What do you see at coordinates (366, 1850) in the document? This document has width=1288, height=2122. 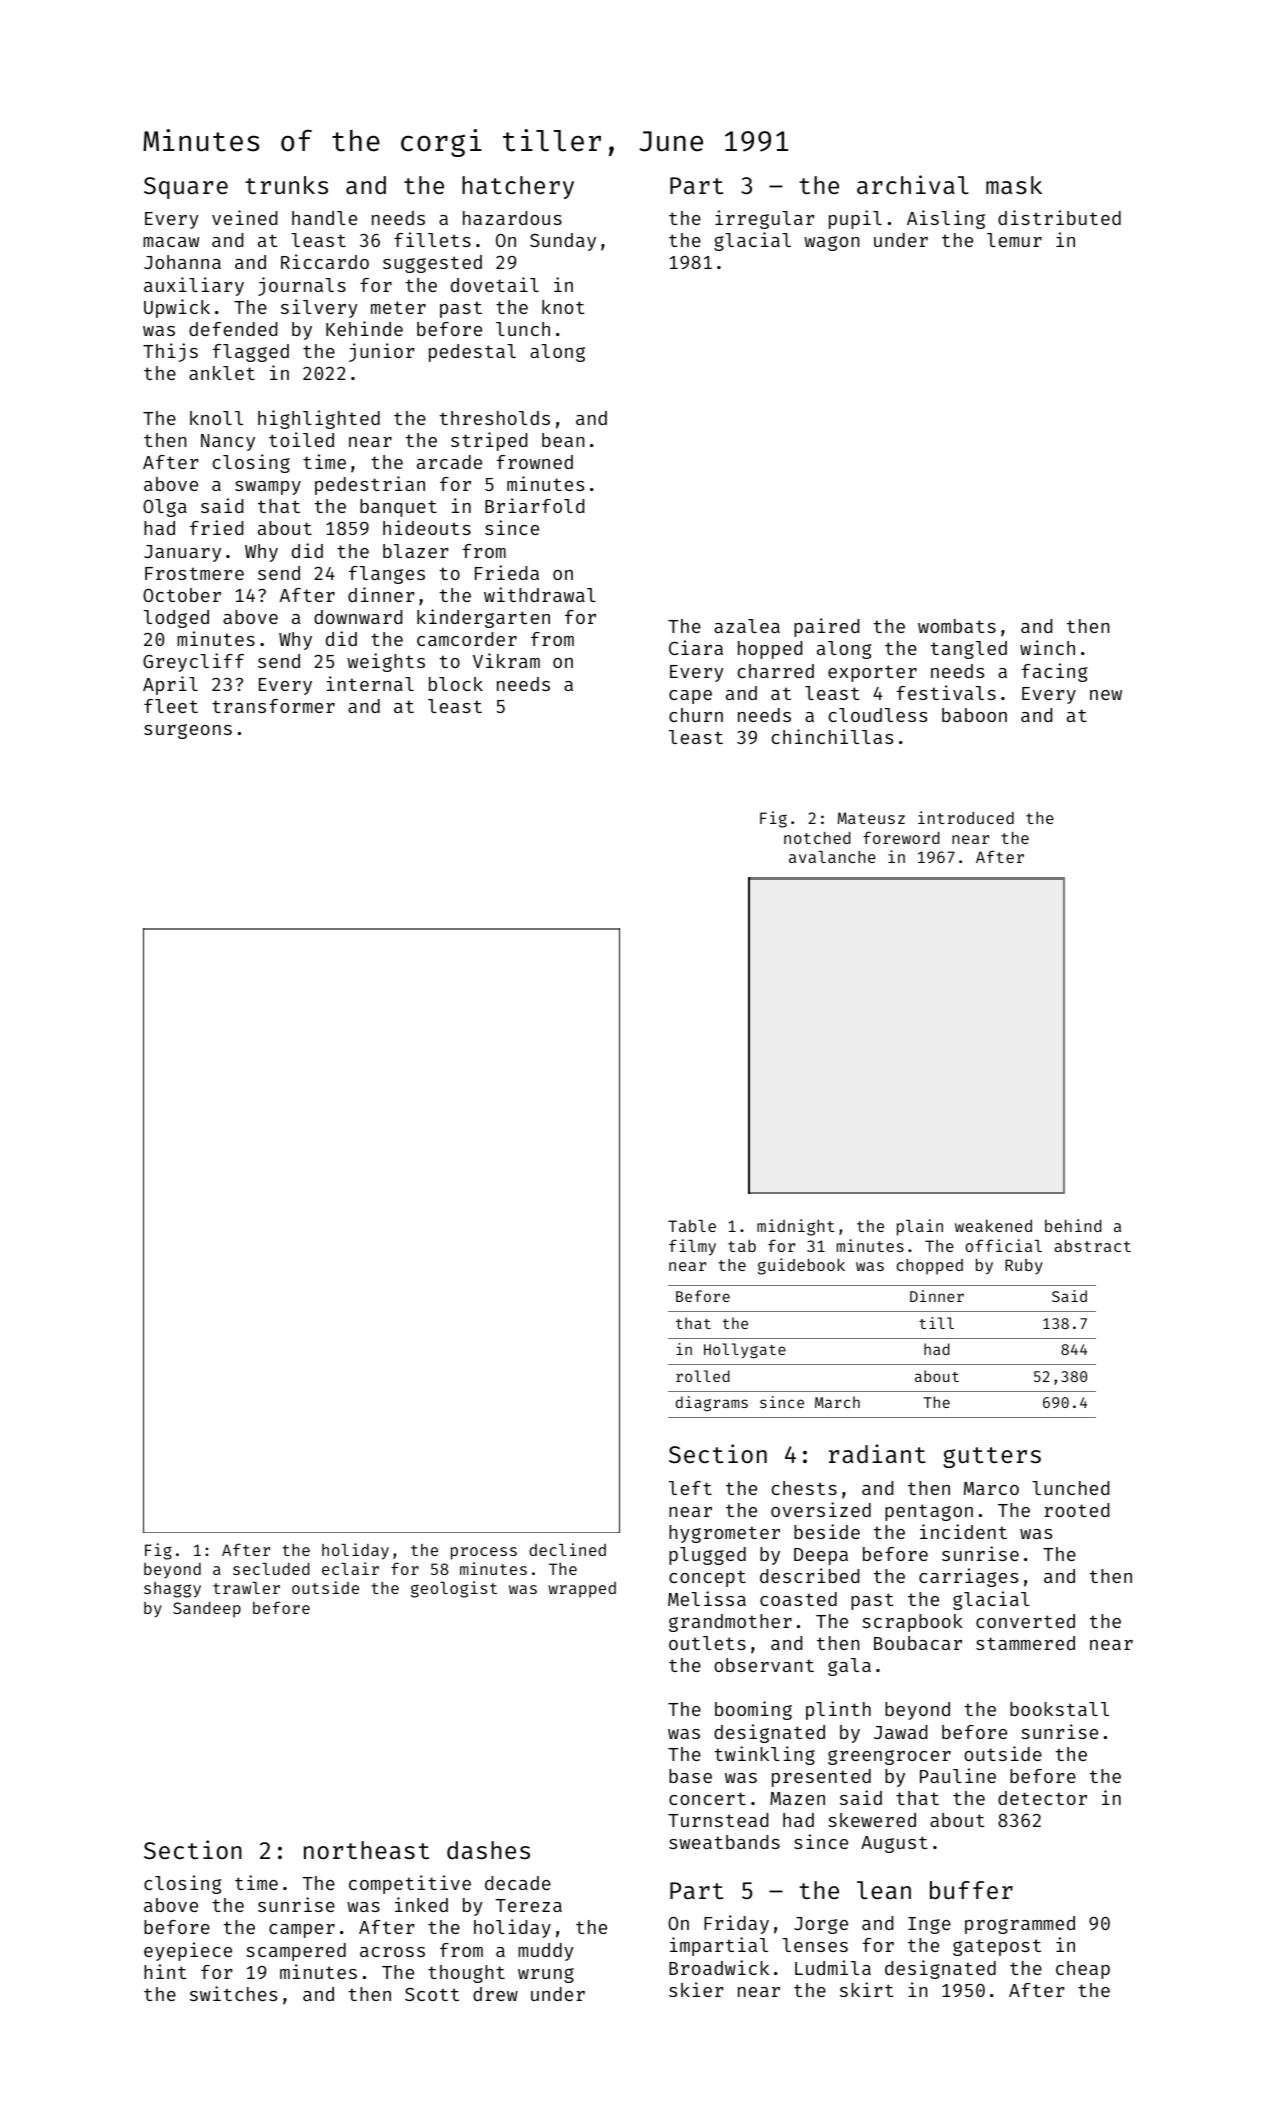 I see `northeast` at bounding box center [366, 1850].
